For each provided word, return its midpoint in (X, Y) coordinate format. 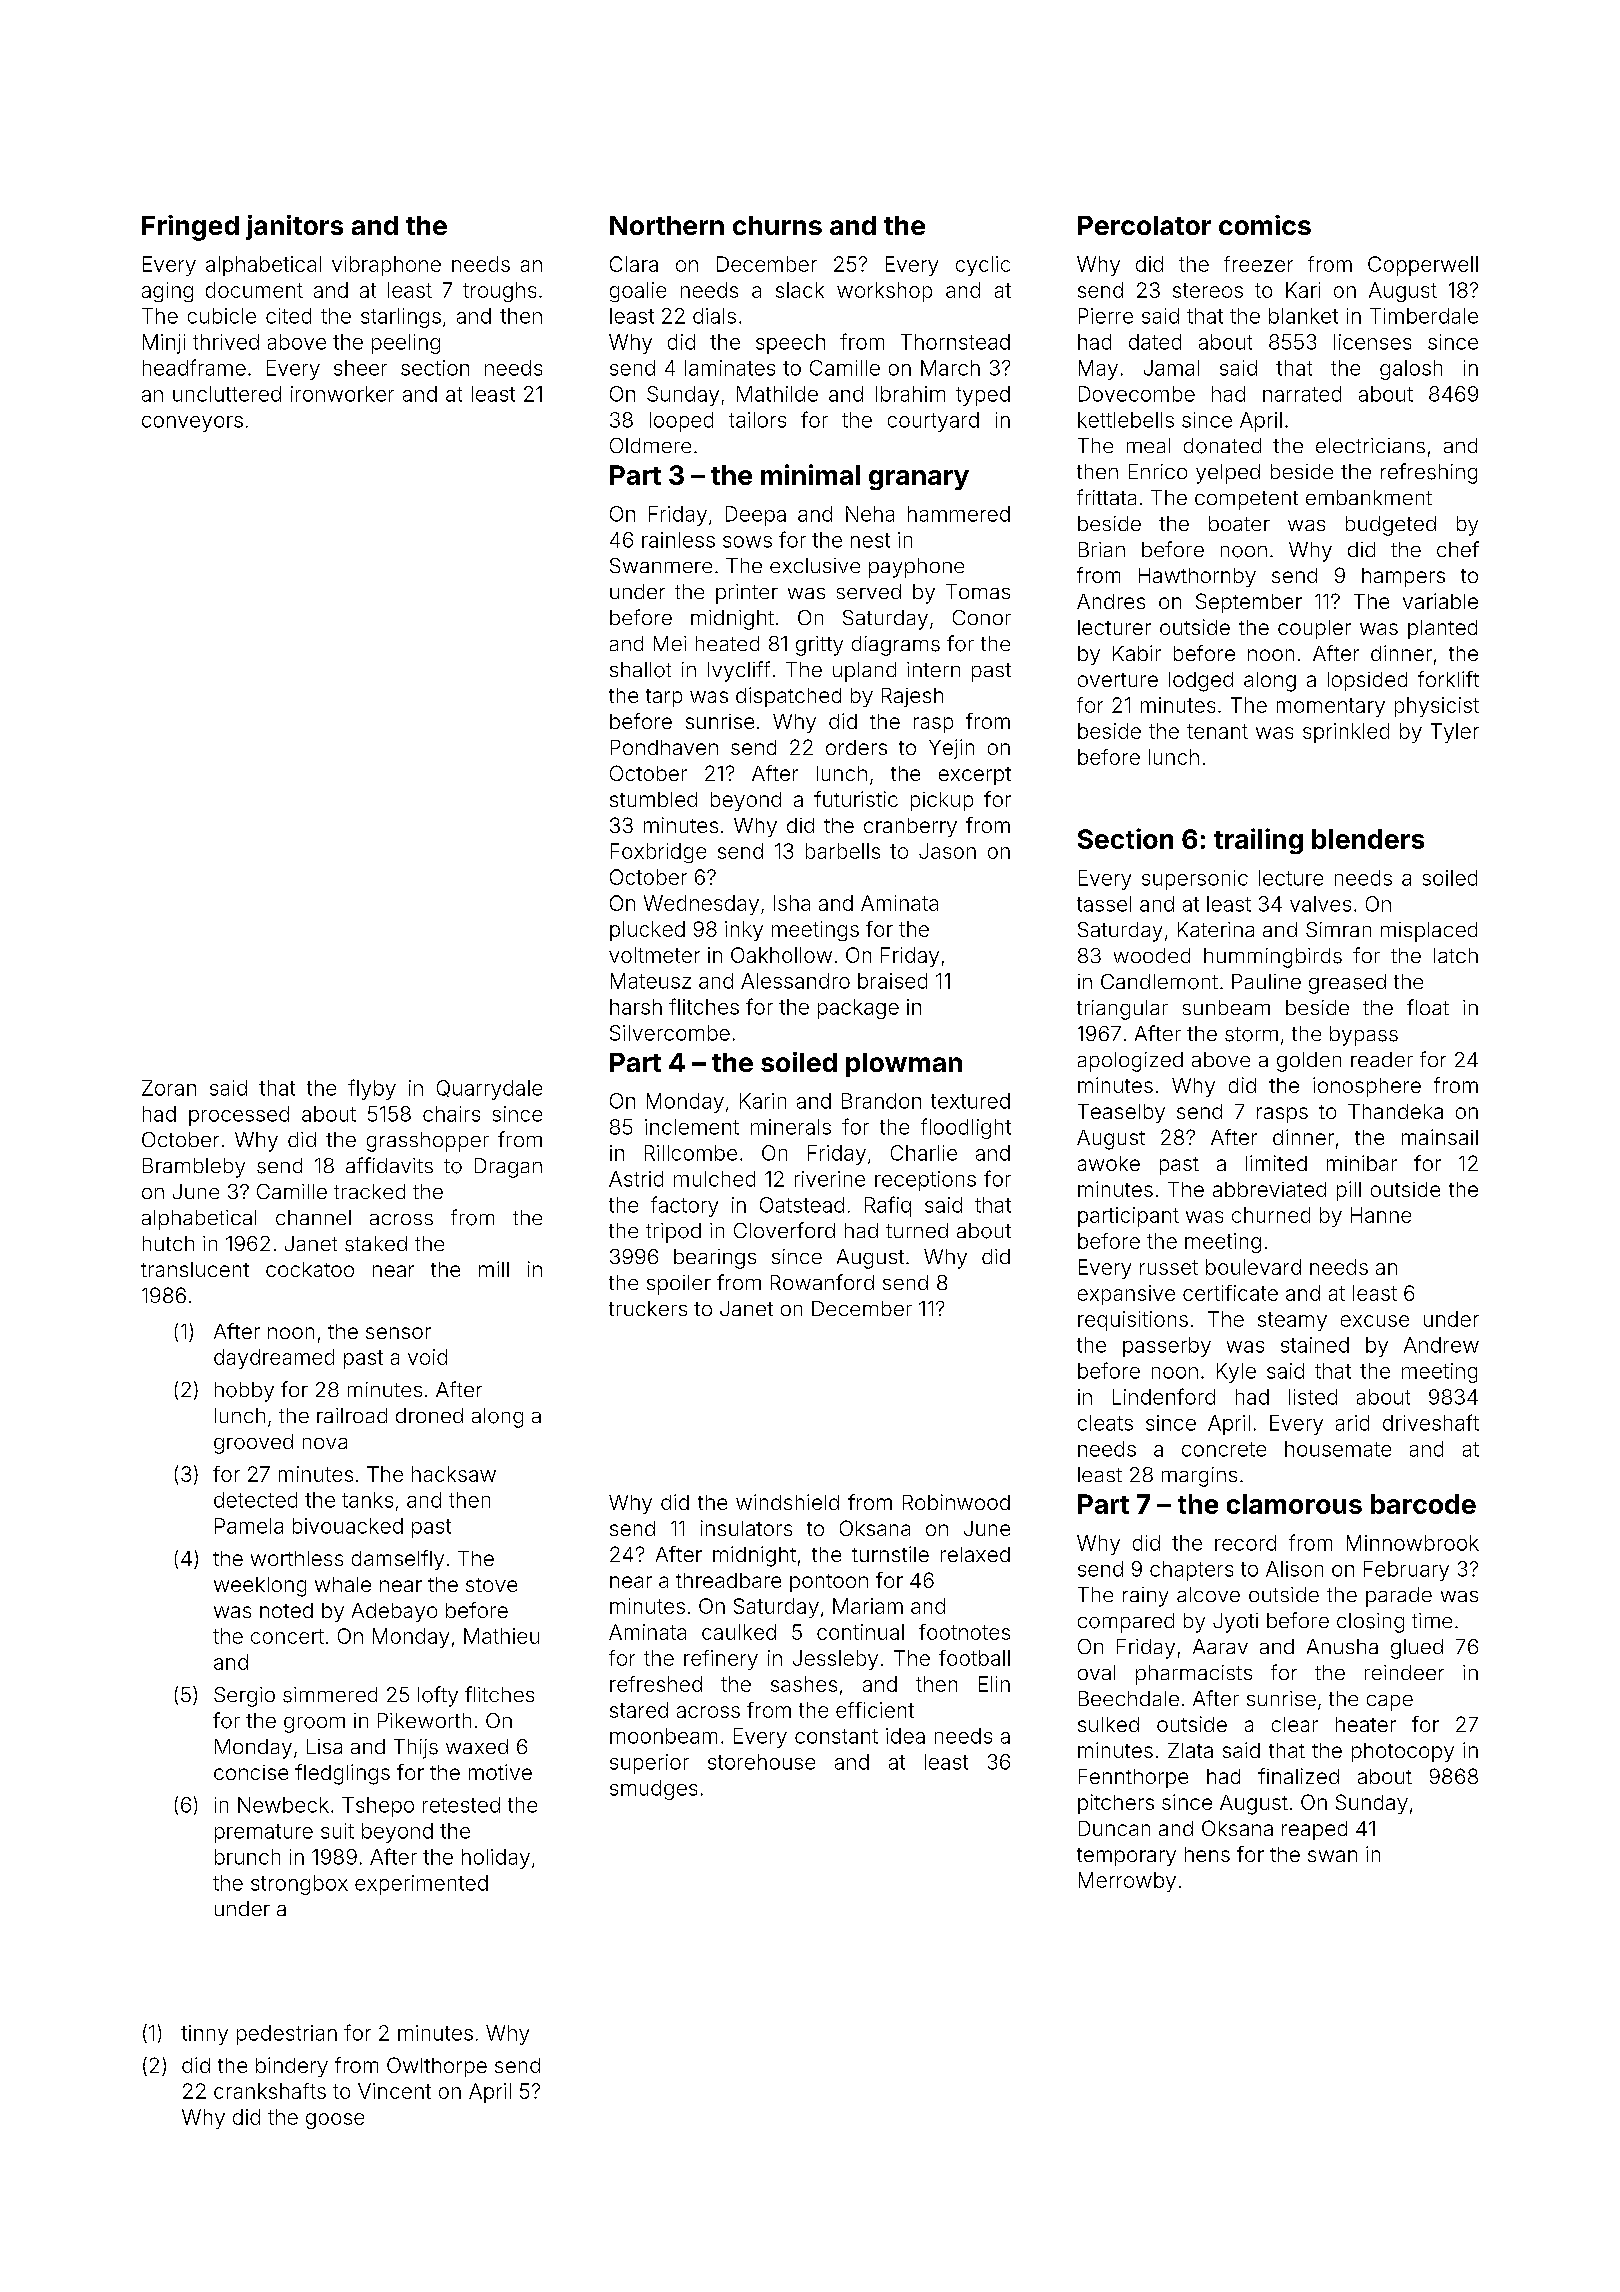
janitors (294, 227)
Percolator (1144, 225)
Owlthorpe (437, 2067)
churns (777, 225)
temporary (1126, 1857)
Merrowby (1127, 1882)
